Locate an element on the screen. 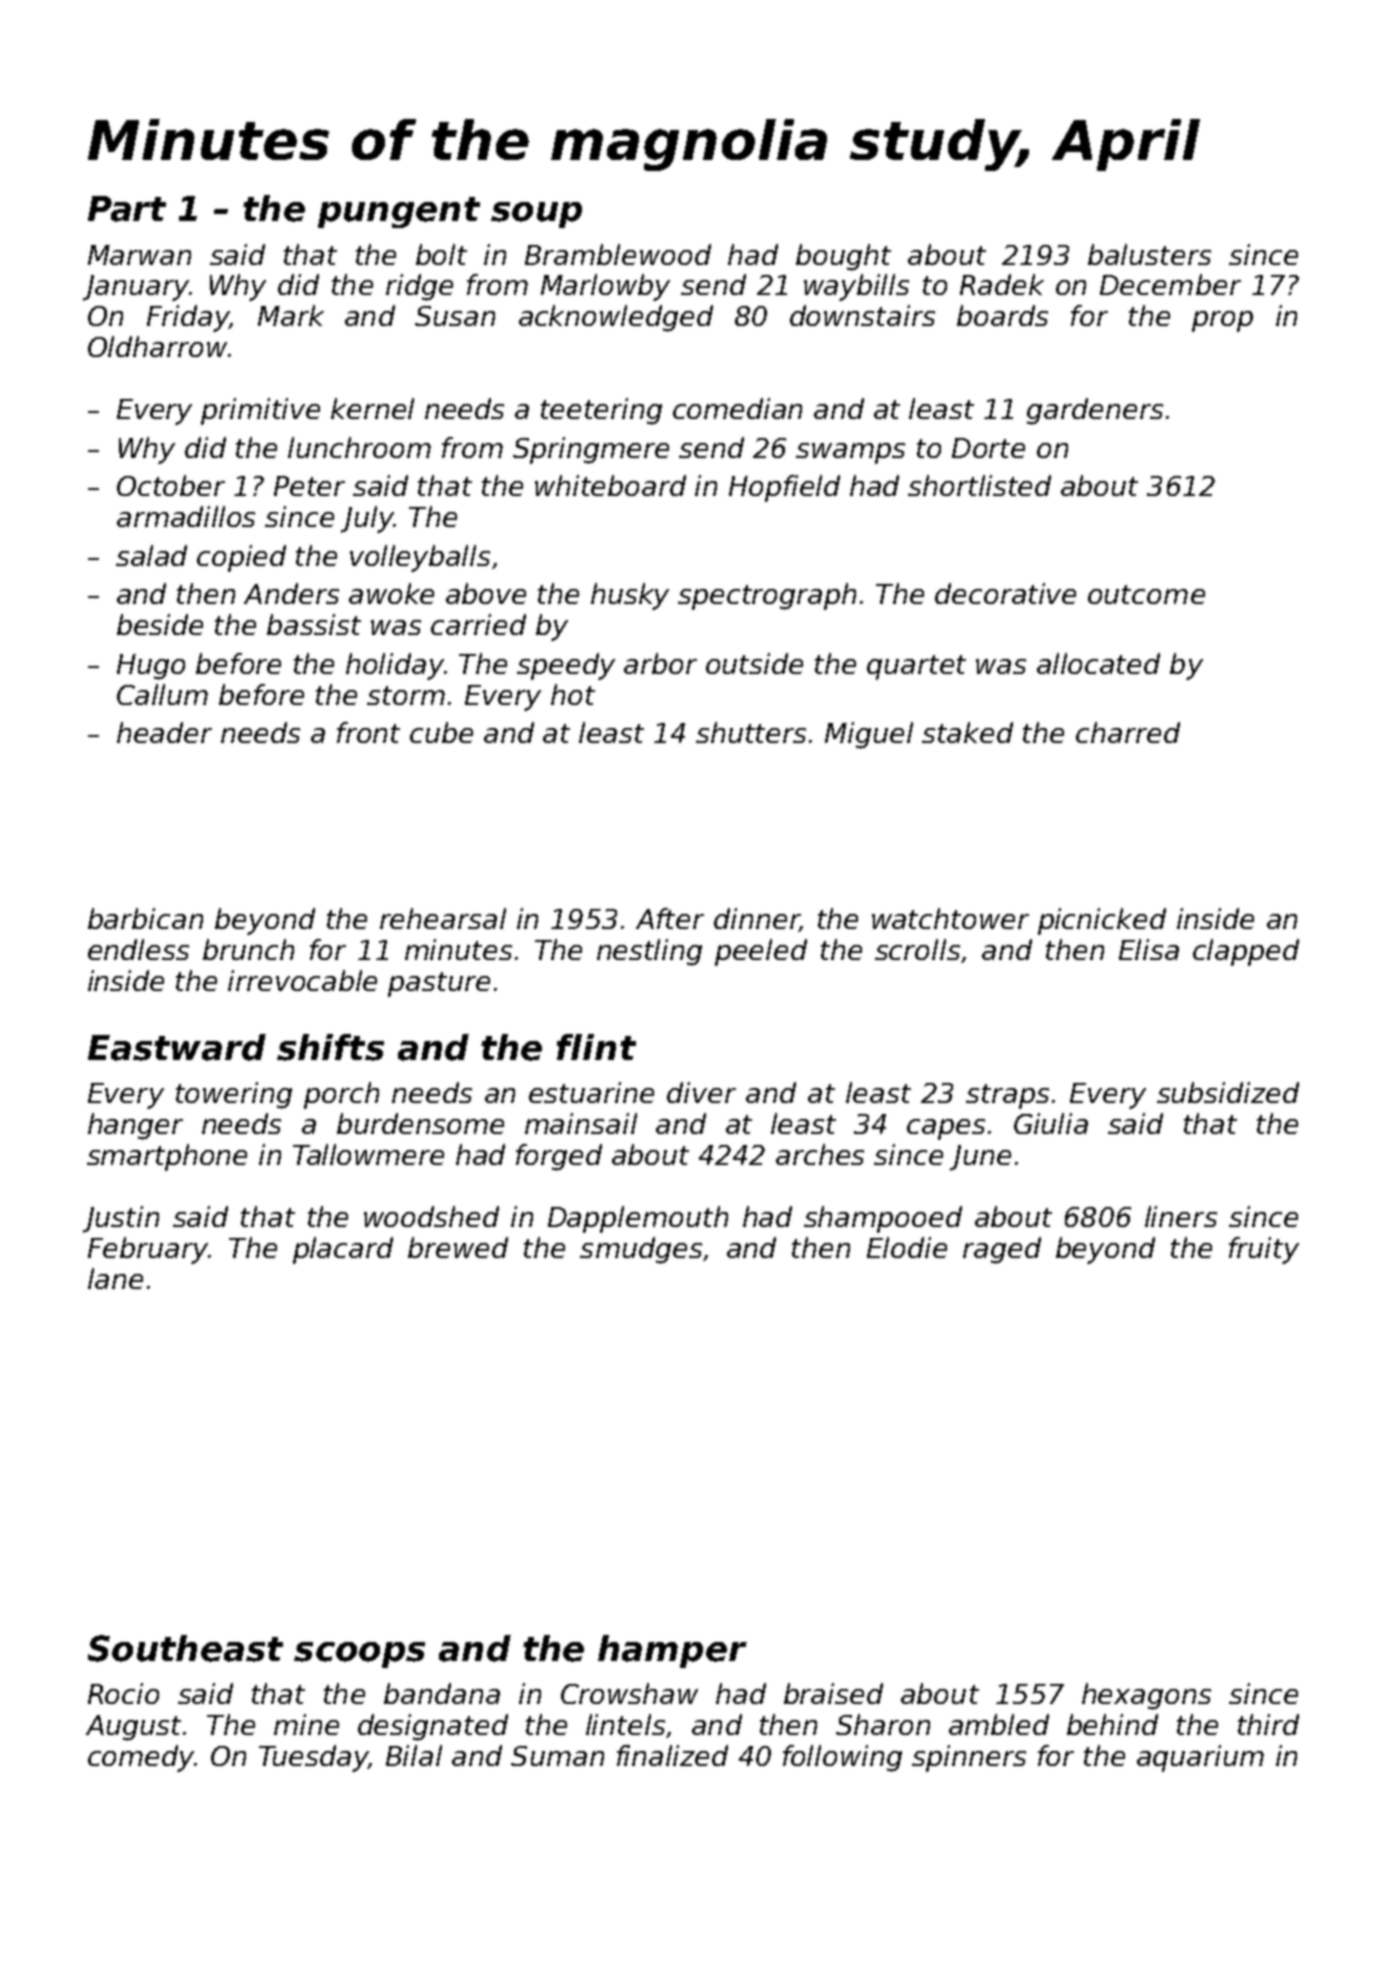  hexagons is located at coordinates (1146, 1696).
